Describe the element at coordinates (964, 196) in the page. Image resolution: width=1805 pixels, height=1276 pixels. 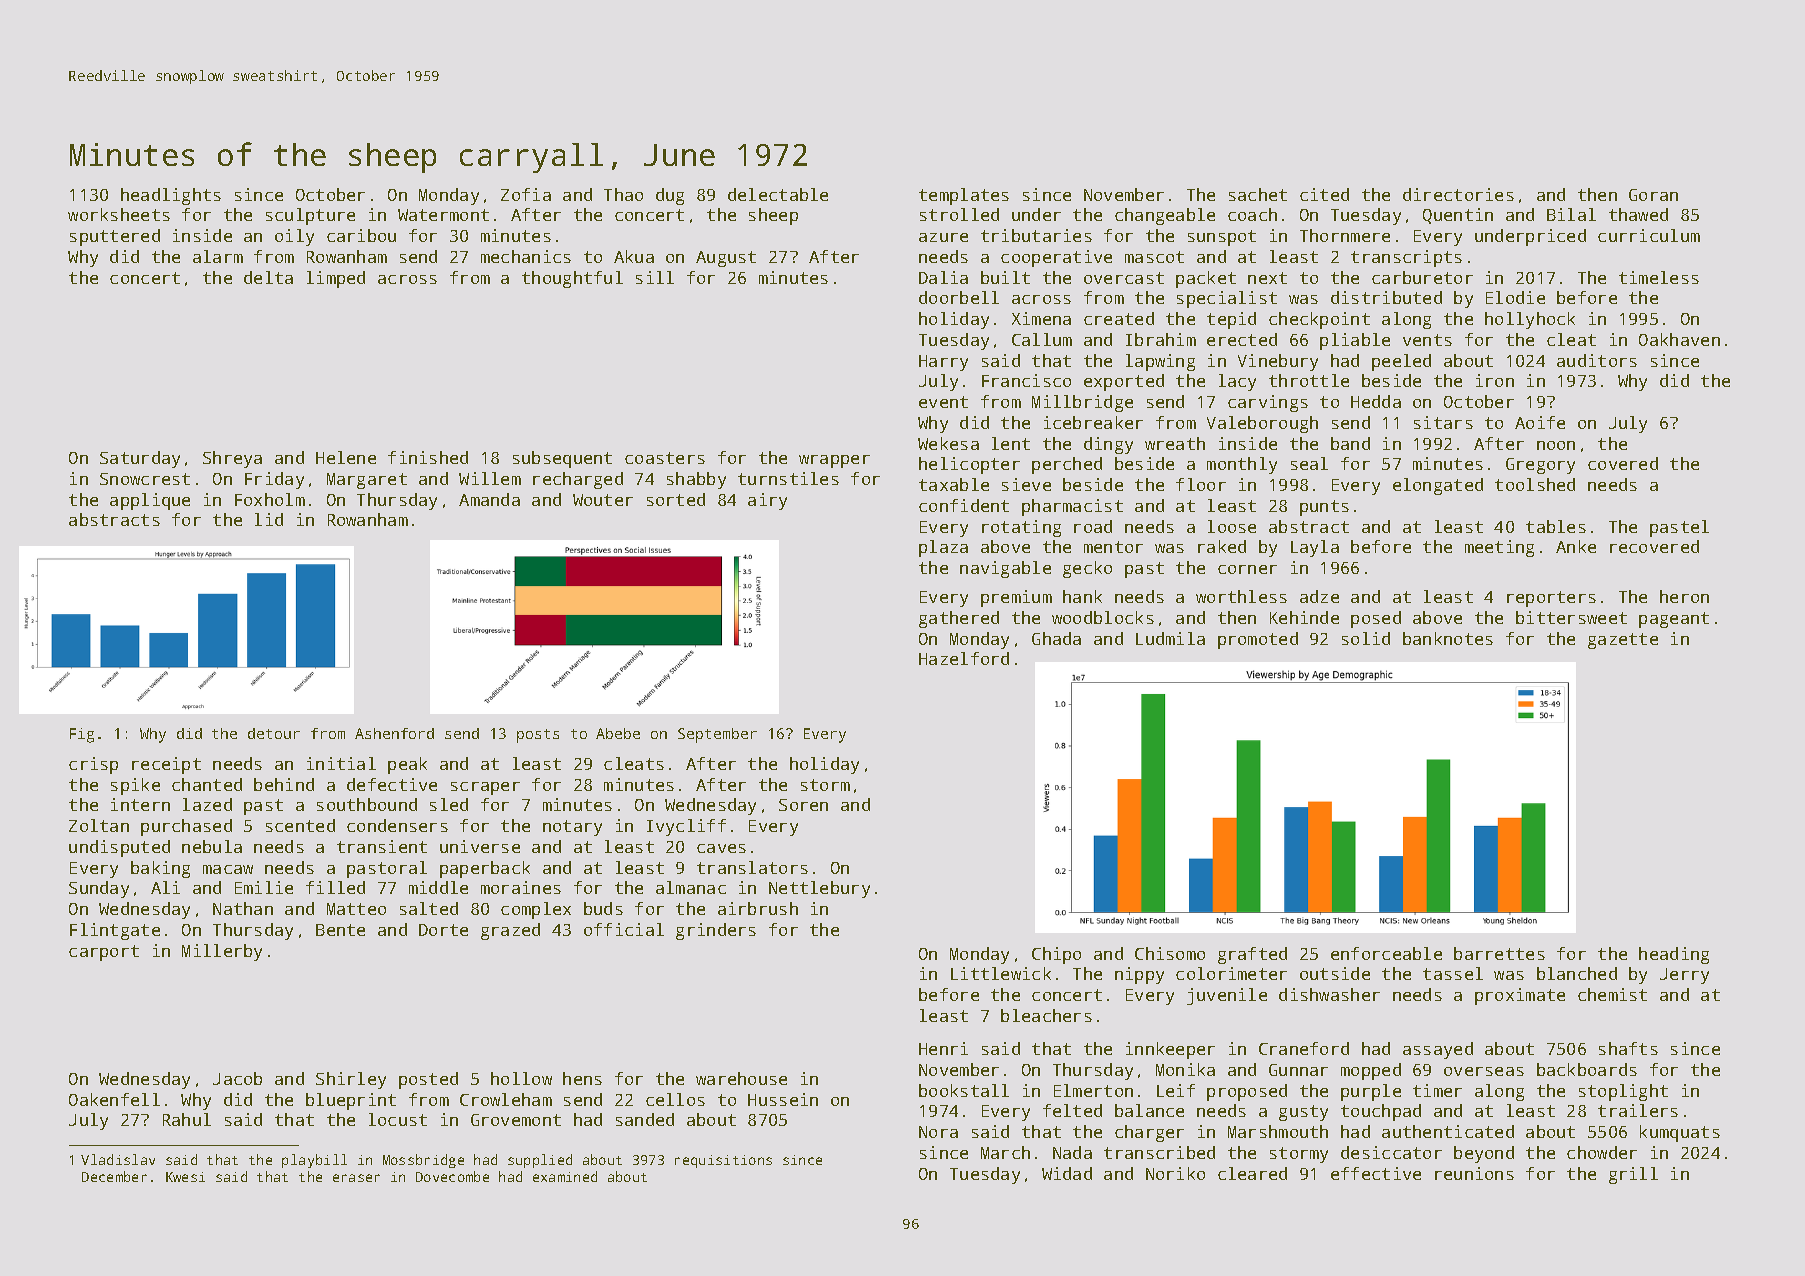
I see `templates` at that location.
